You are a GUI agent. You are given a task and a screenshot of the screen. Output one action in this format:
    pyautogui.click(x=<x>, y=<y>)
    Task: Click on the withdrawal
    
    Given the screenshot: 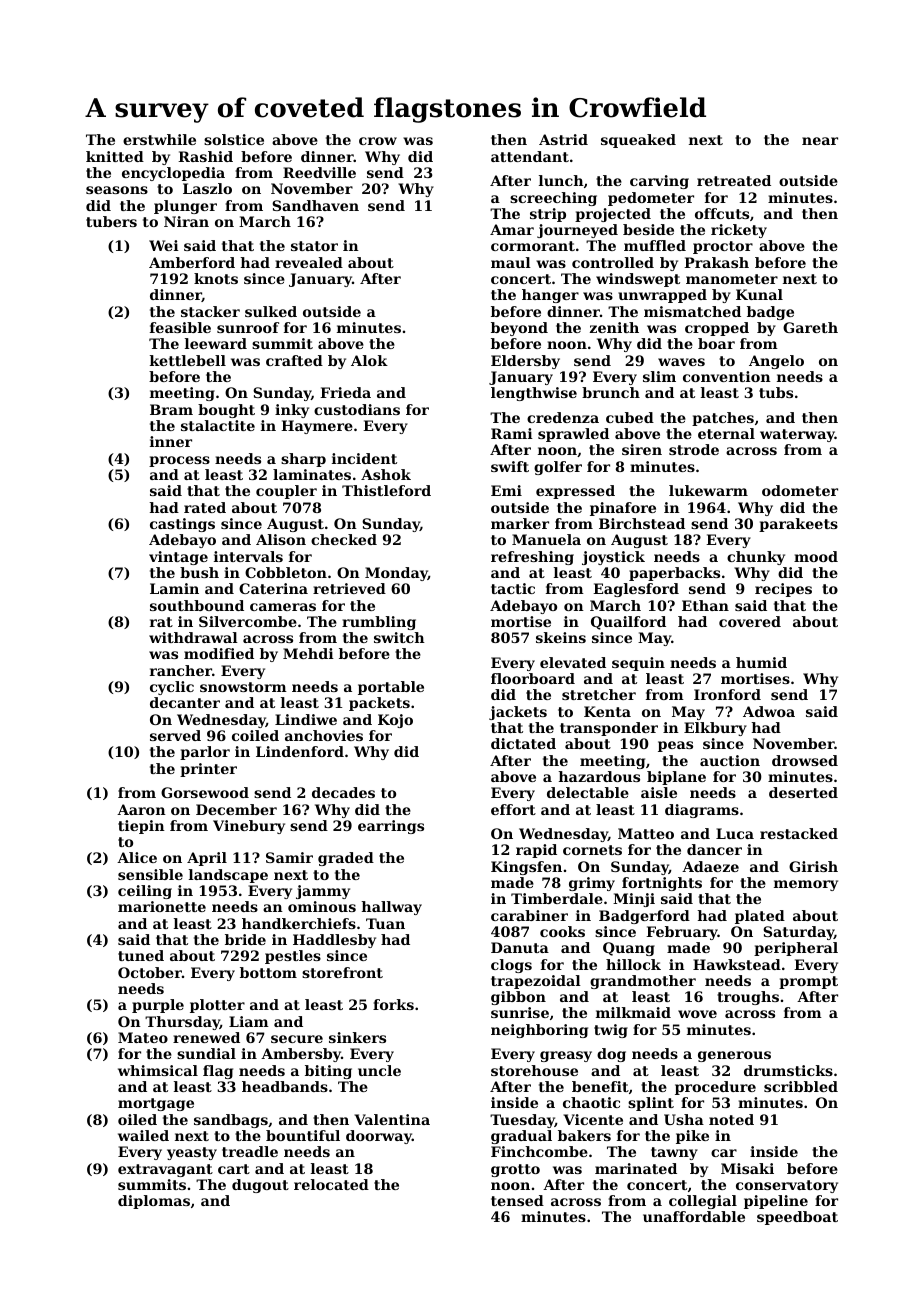 What is the action you would take?
    pyautogui.click(x=193, y=637)
